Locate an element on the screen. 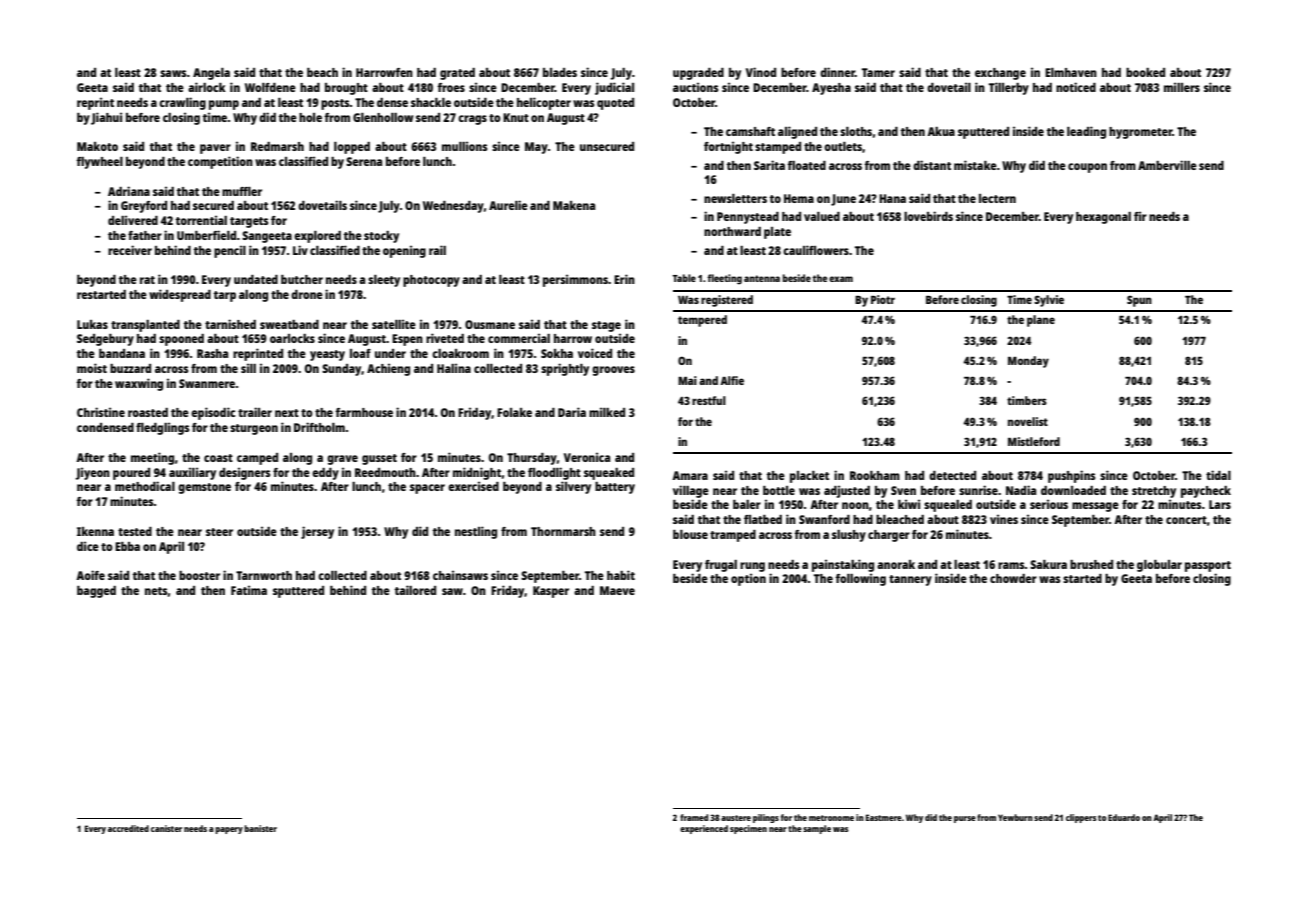 The width and height of the screenshot is (1308, 924). slushy is located at coordinates (849, 536).
